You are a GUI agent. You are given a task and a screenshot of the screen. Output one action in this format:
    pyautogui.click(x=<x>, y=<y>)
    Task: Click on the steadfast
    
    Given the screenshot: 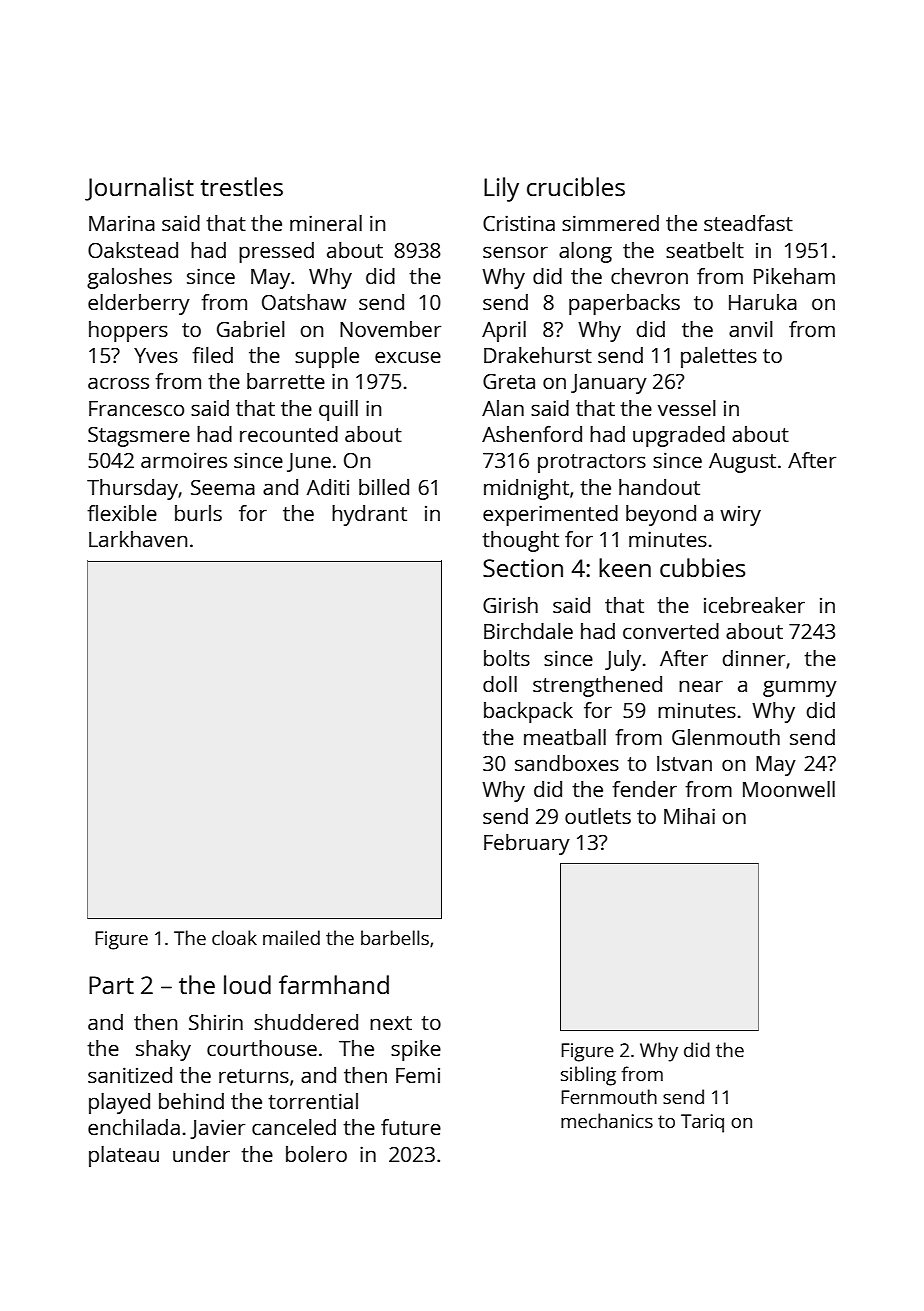 What is the action you would take?
    pyautogui.click(x=748, y=223)
